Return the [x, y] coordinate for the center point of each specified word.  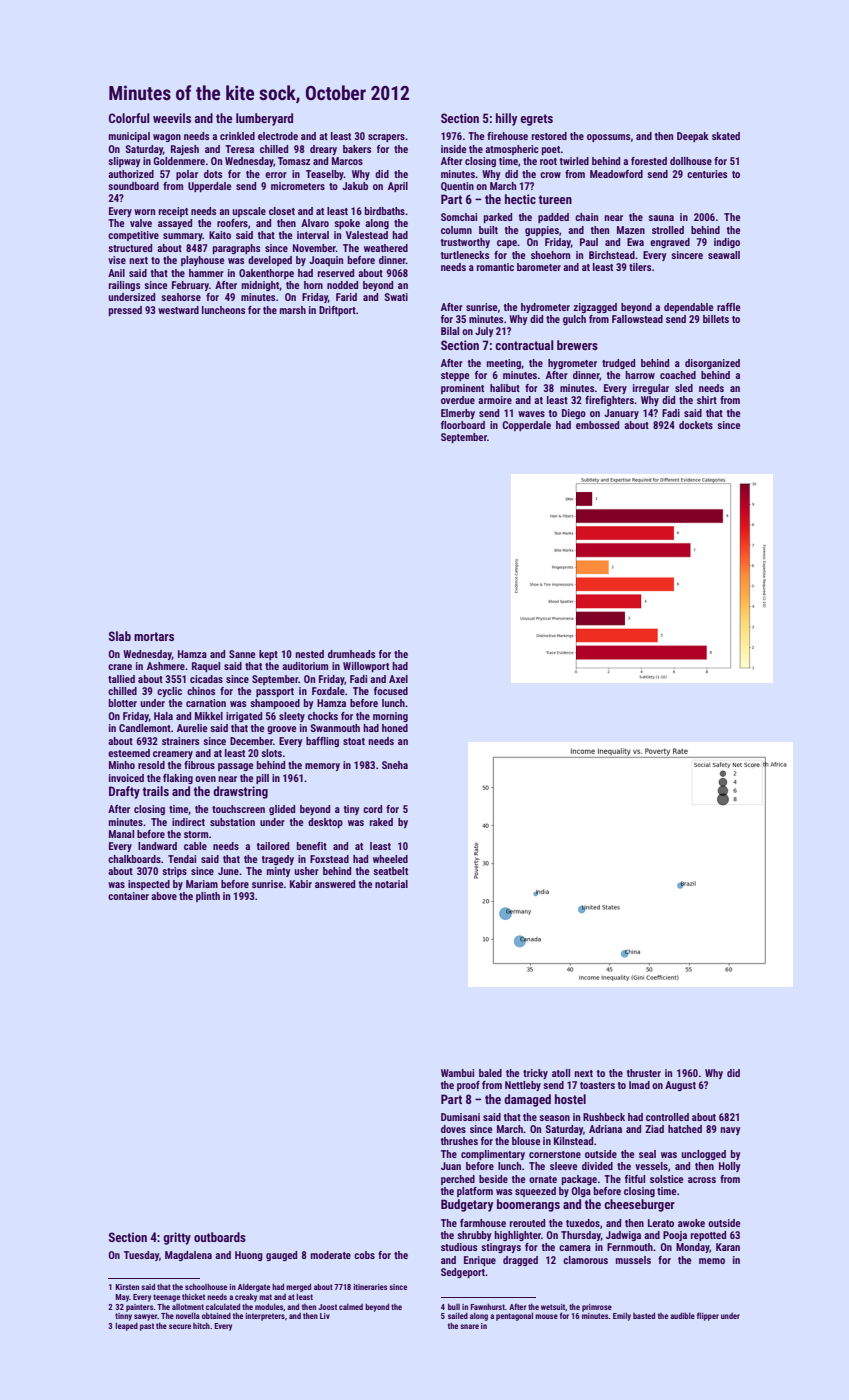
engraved [670, 243]
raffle [729, 307]
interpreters [265, 1317]
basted [644, 1315]
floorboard [463, 425]
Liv [325, 1316]
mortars [154, 636]
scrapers [386, 138]
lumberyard [264, 119]
